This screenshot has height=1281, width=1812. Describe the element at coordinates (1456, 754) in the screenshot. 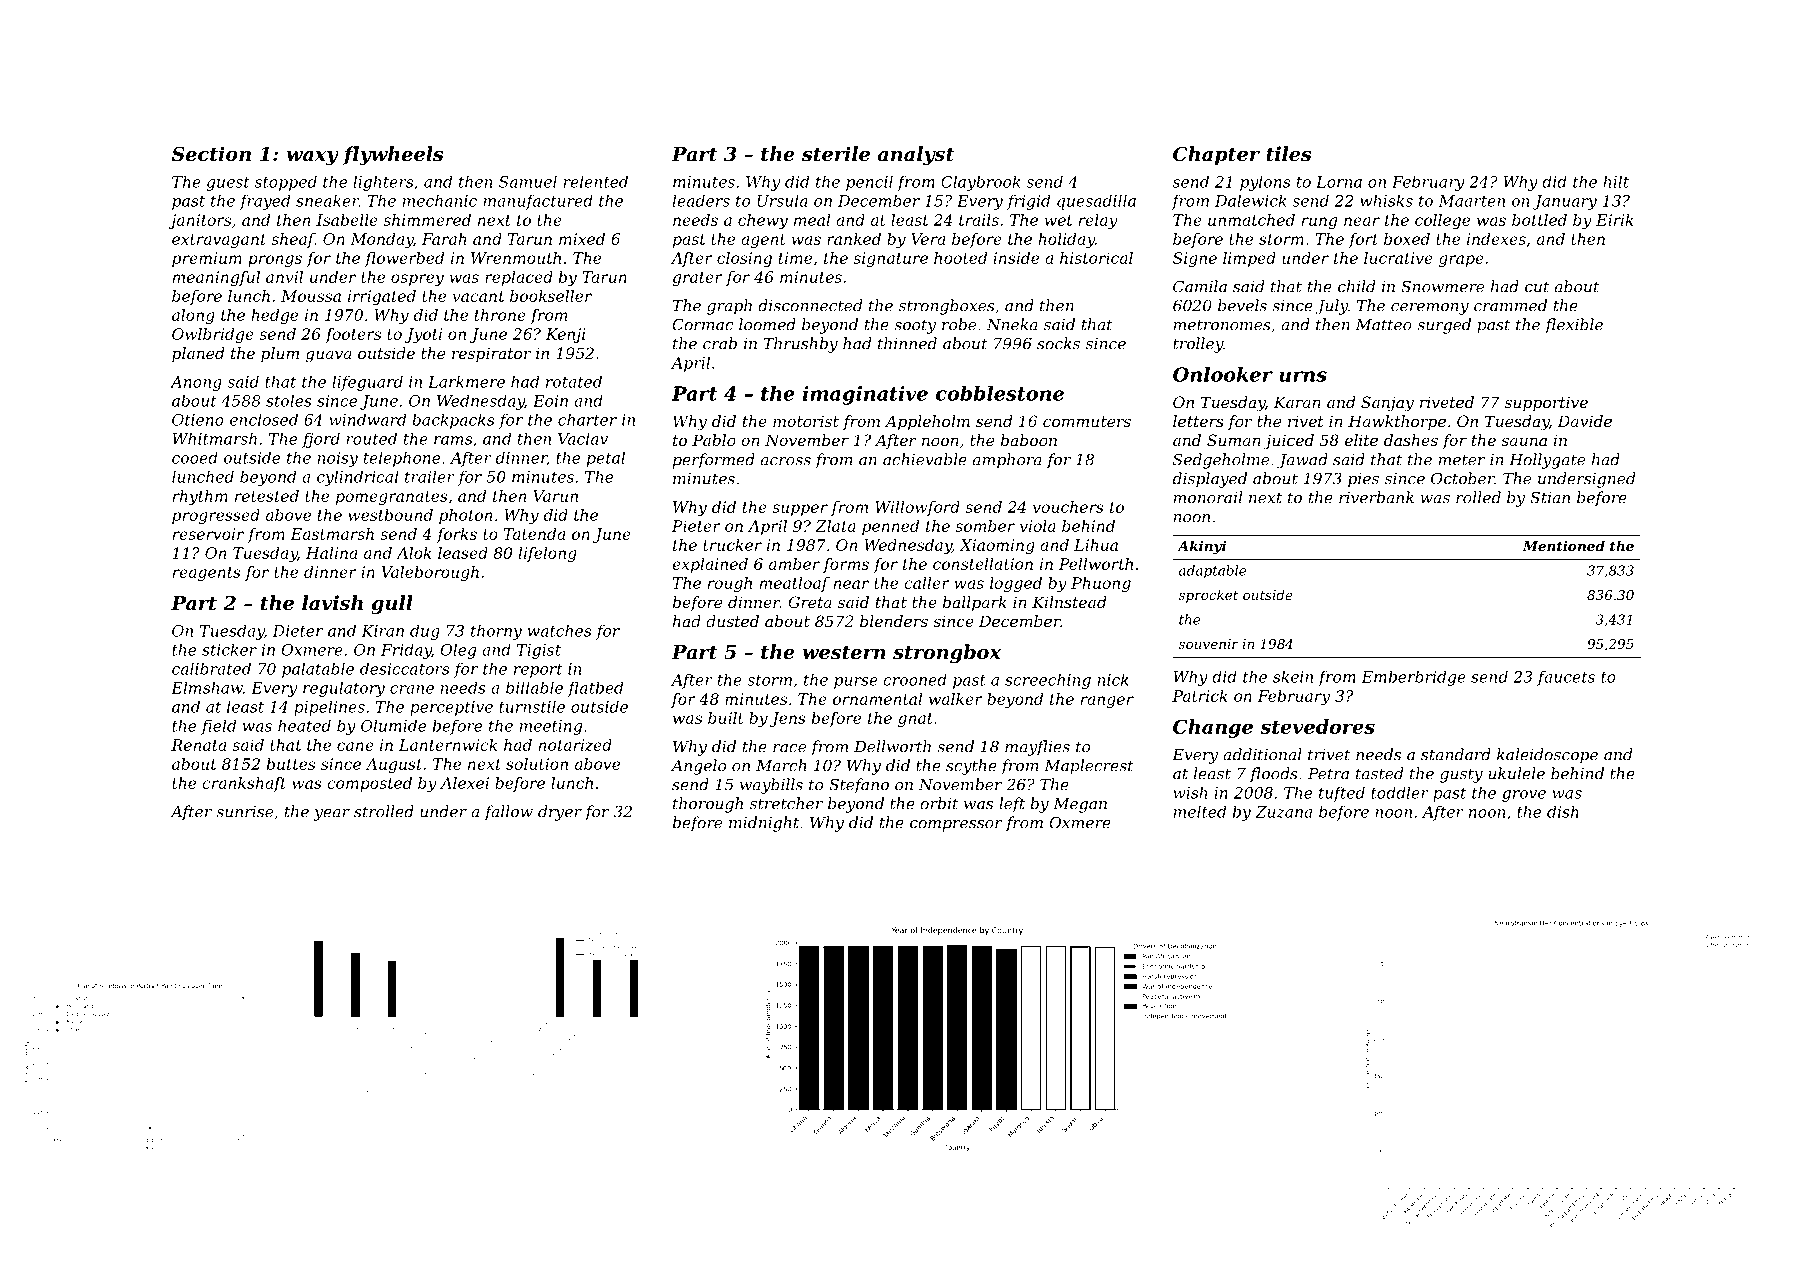

I see `standard` at that location.
